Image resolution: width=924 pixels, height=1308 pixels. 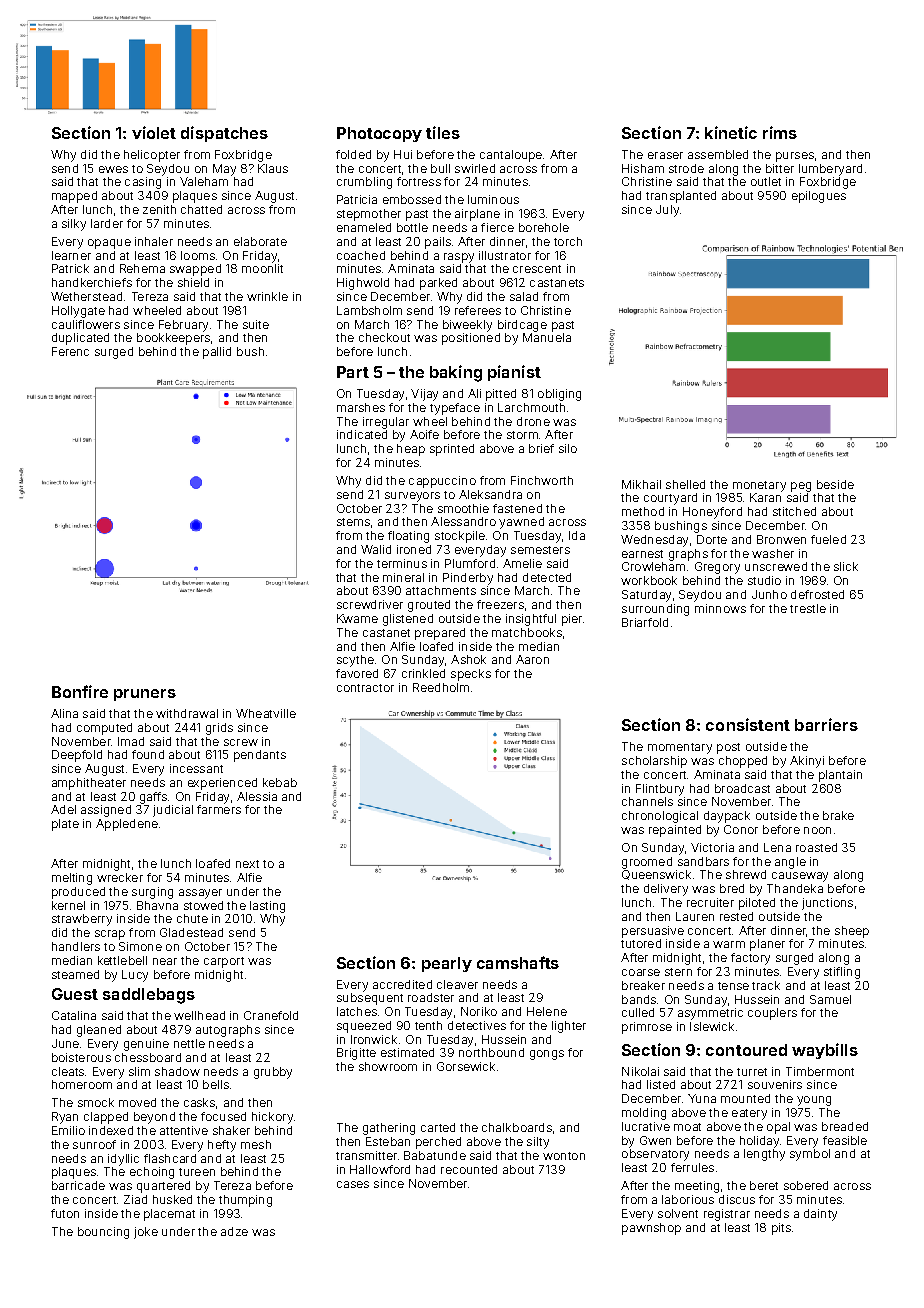 What do you see at coordinates (152, 156) in the screenshot?
I see `helicopter` at bounding box center [152, 156].
